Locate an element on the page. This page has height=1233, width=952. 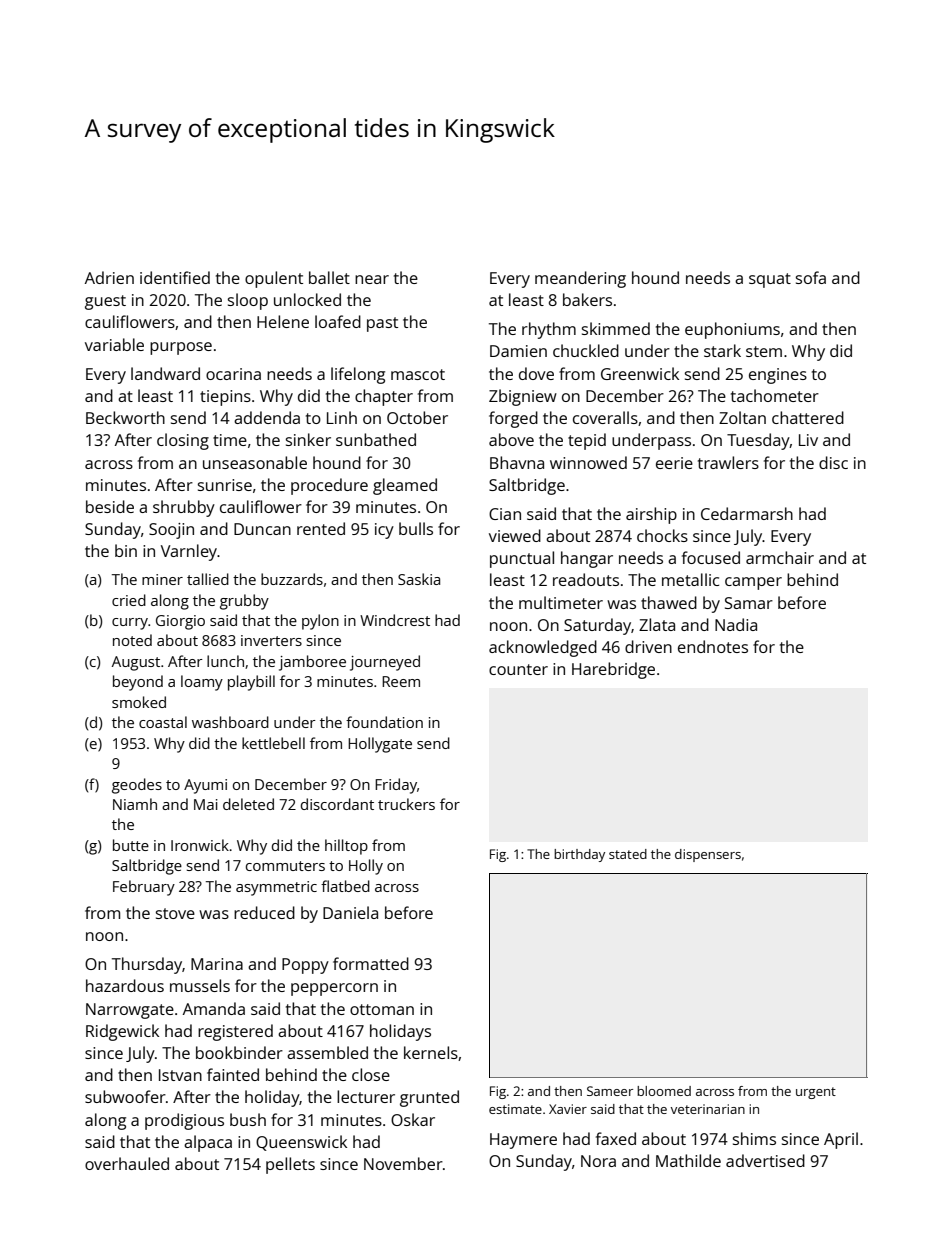
buzzards is located at coordinates (292, 579).
